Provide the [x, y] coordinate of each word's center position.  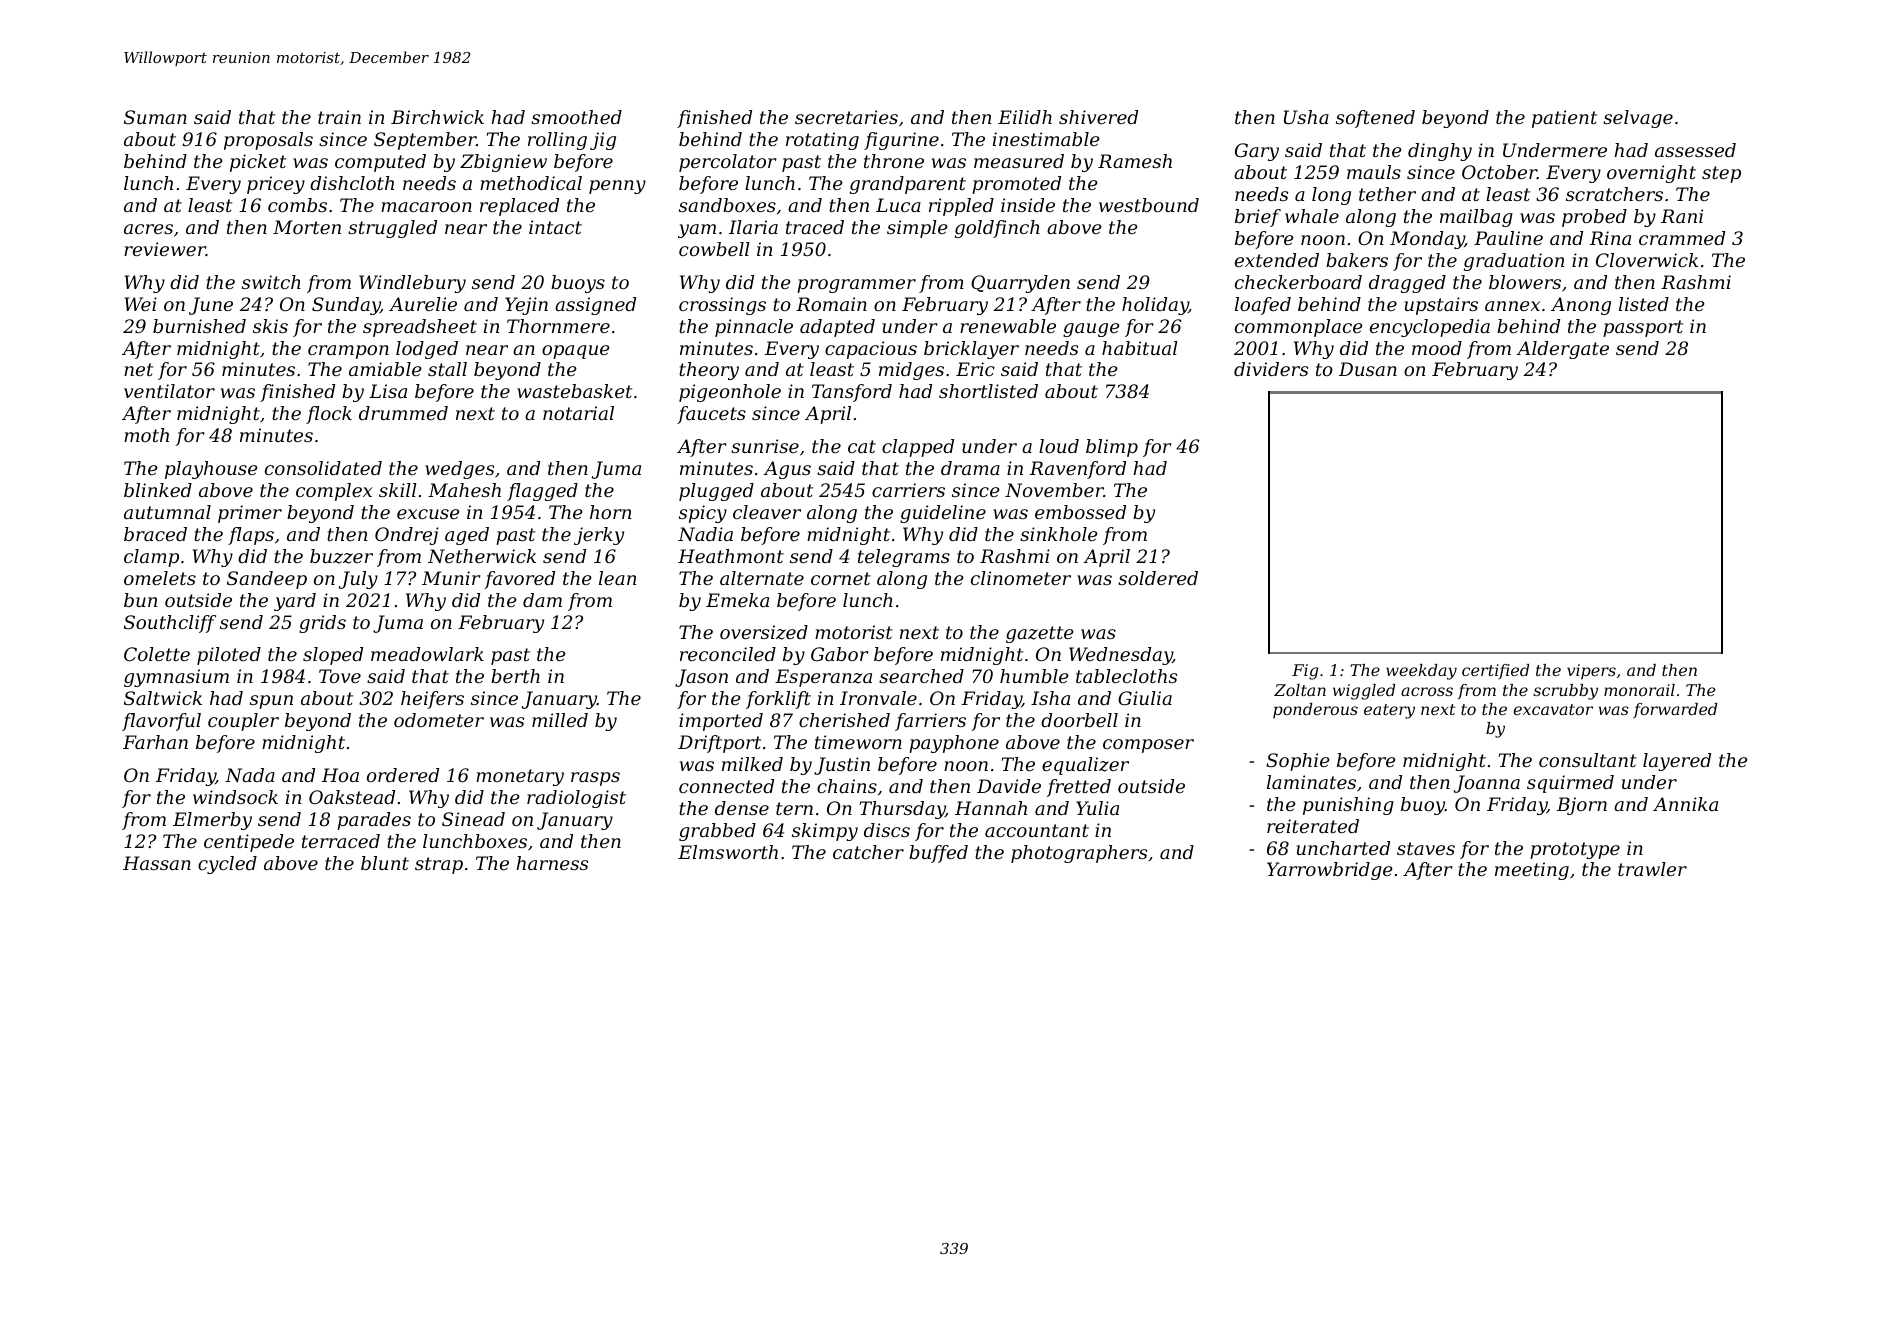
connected [726, 786]
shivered [1098, 117]
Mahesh [464, 490]
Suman [155, 117]
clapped [918, 448]
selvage [1638, 119]
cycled [227, 865]
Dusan [1368, 369]
